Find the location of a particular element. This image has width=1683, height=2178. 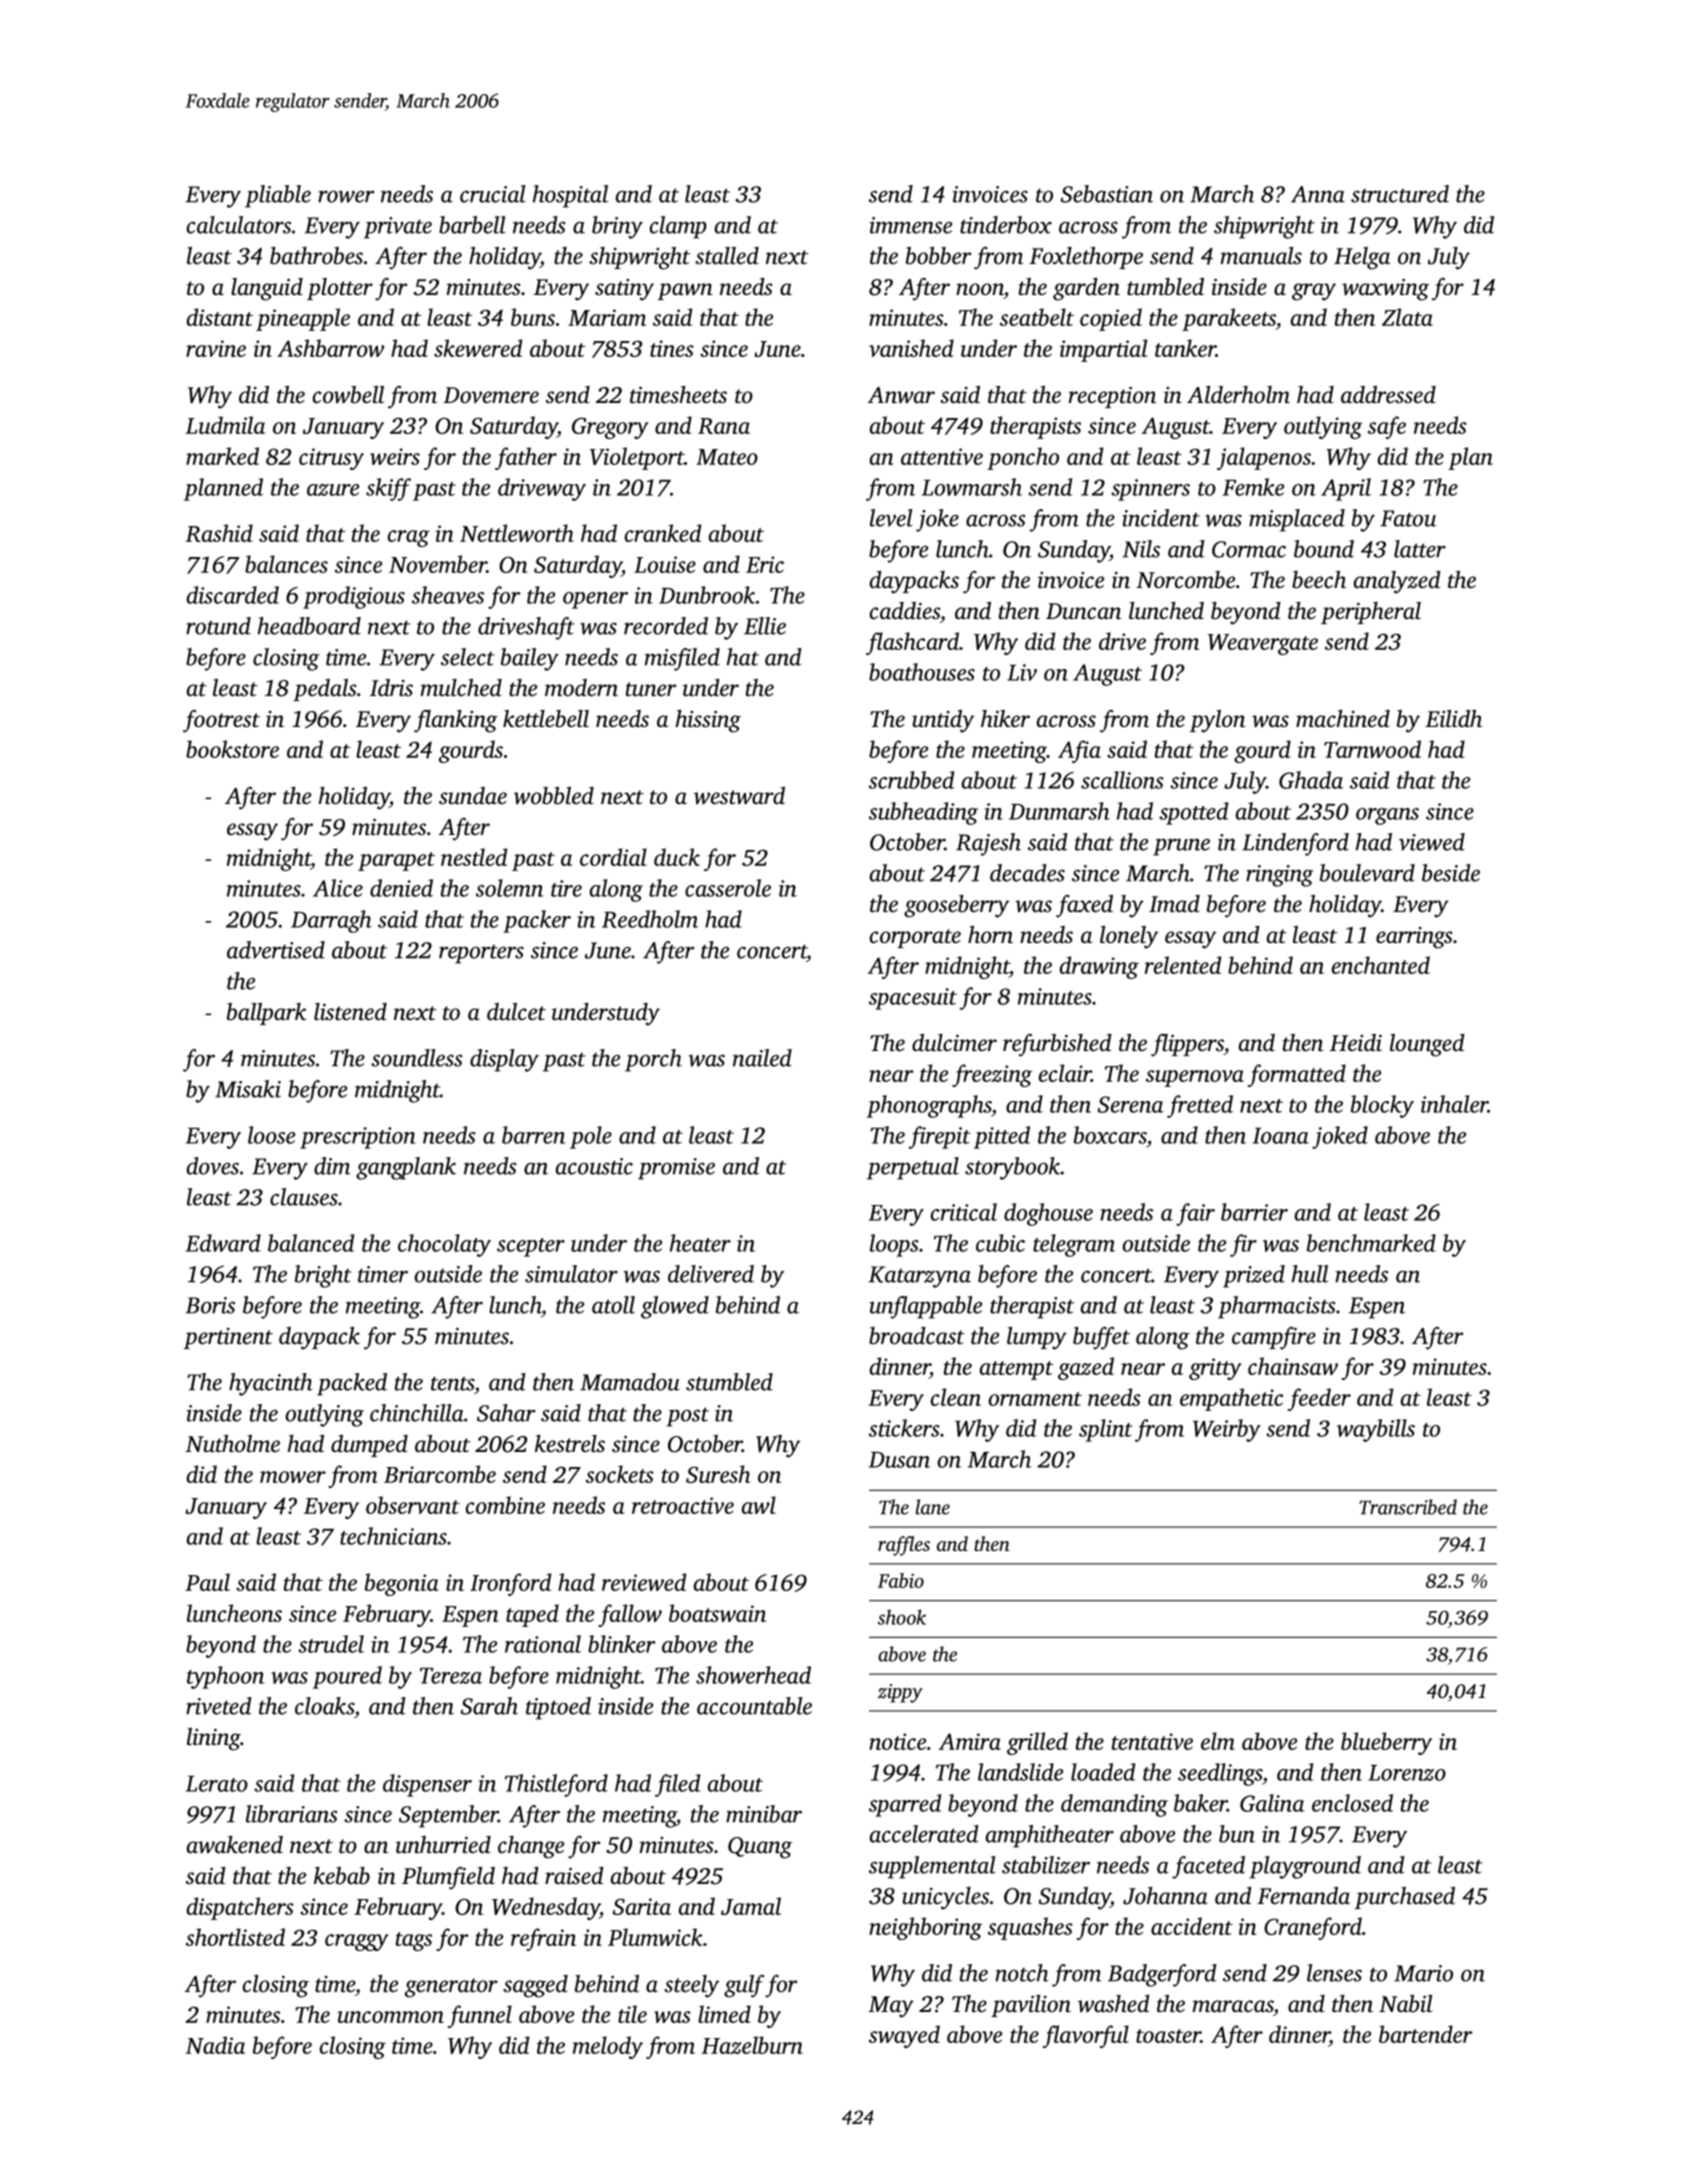

boathouses is located at coordinates (922, 672).
